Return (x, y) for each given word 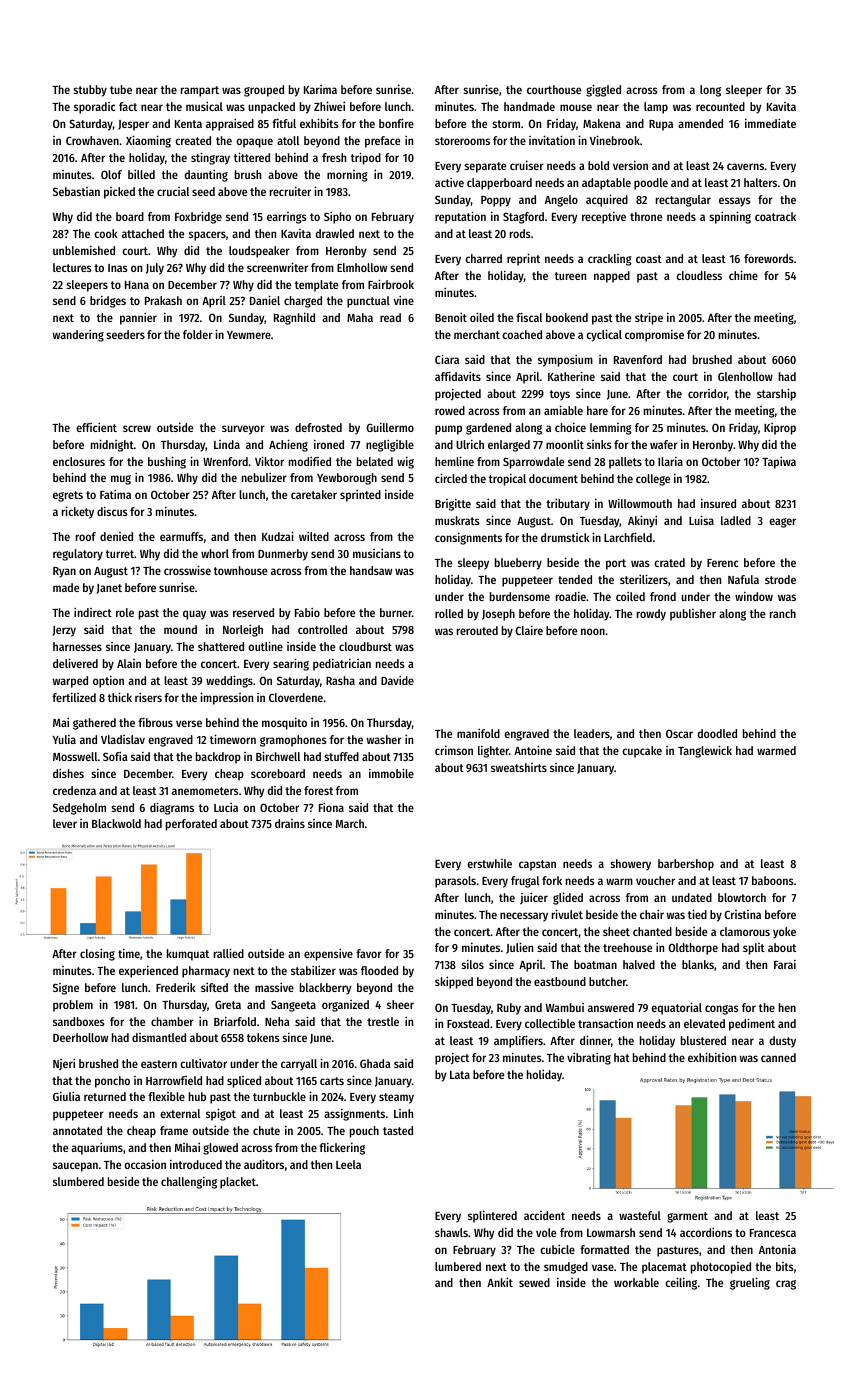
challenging (189, 1182)
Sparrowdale (533, 463)
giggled (603, 90)
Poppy (496, 201)
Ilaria (670, 461)
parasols (455, 882)
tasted (398, 1130)
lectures (72, 267)
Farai (785, 964)
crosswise (187, 570)
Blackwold (116, 823)
